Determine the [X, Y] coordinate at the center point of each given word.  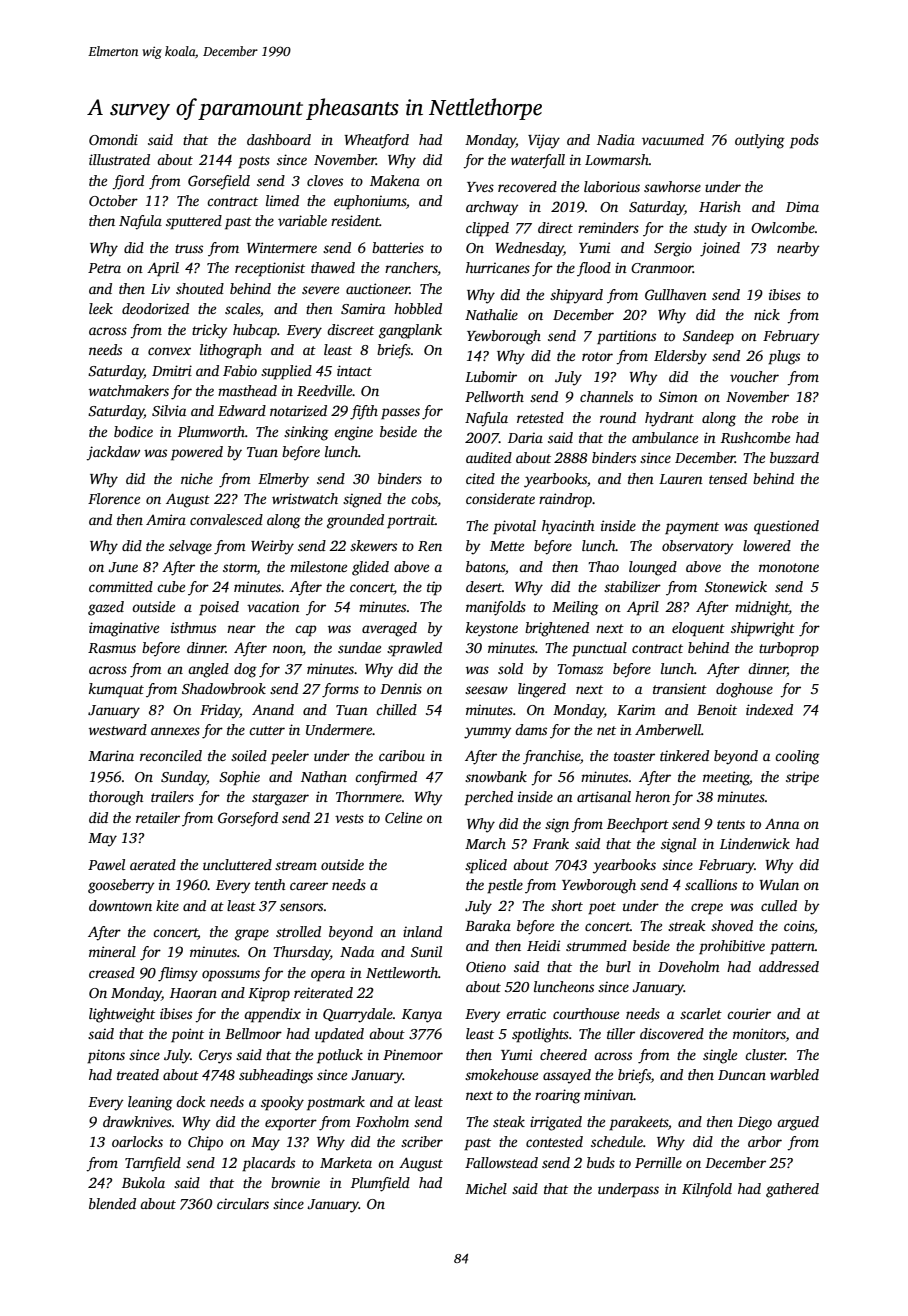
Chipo [205, 1143]
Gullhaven [676, 294]
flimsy [178, 974]
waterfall [538, 161]
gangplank [410, 331]
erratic [526, 1013]
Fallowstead [501, 1162]
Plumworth [211, 431]
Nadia [616, 139]
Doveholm [689, 966]
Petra [104, 268]
